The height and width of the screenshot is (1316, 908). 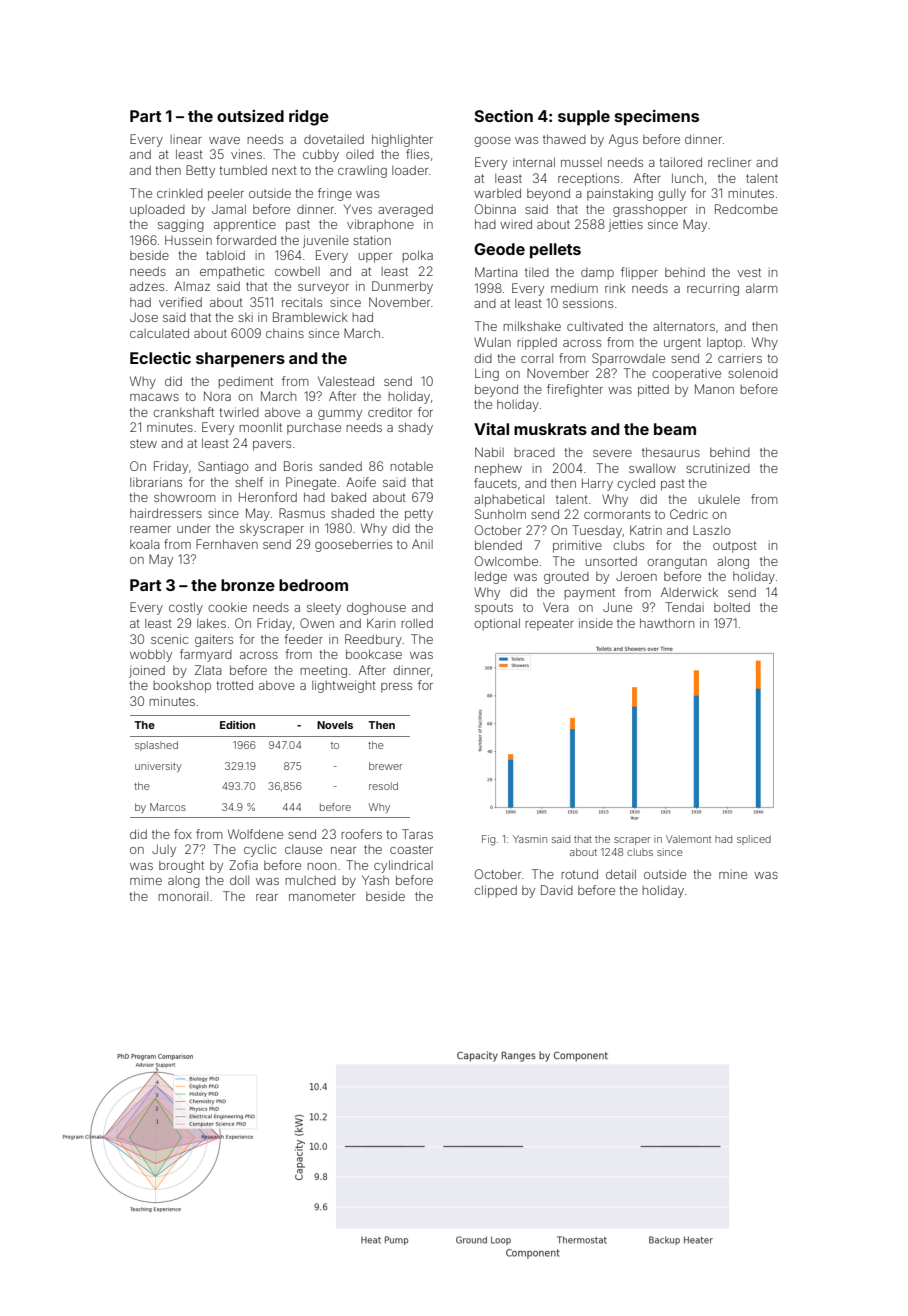 What do you see at coordinates (621, 874) in the screenshot?
I see `detail` at bounding box center [621, 874].
